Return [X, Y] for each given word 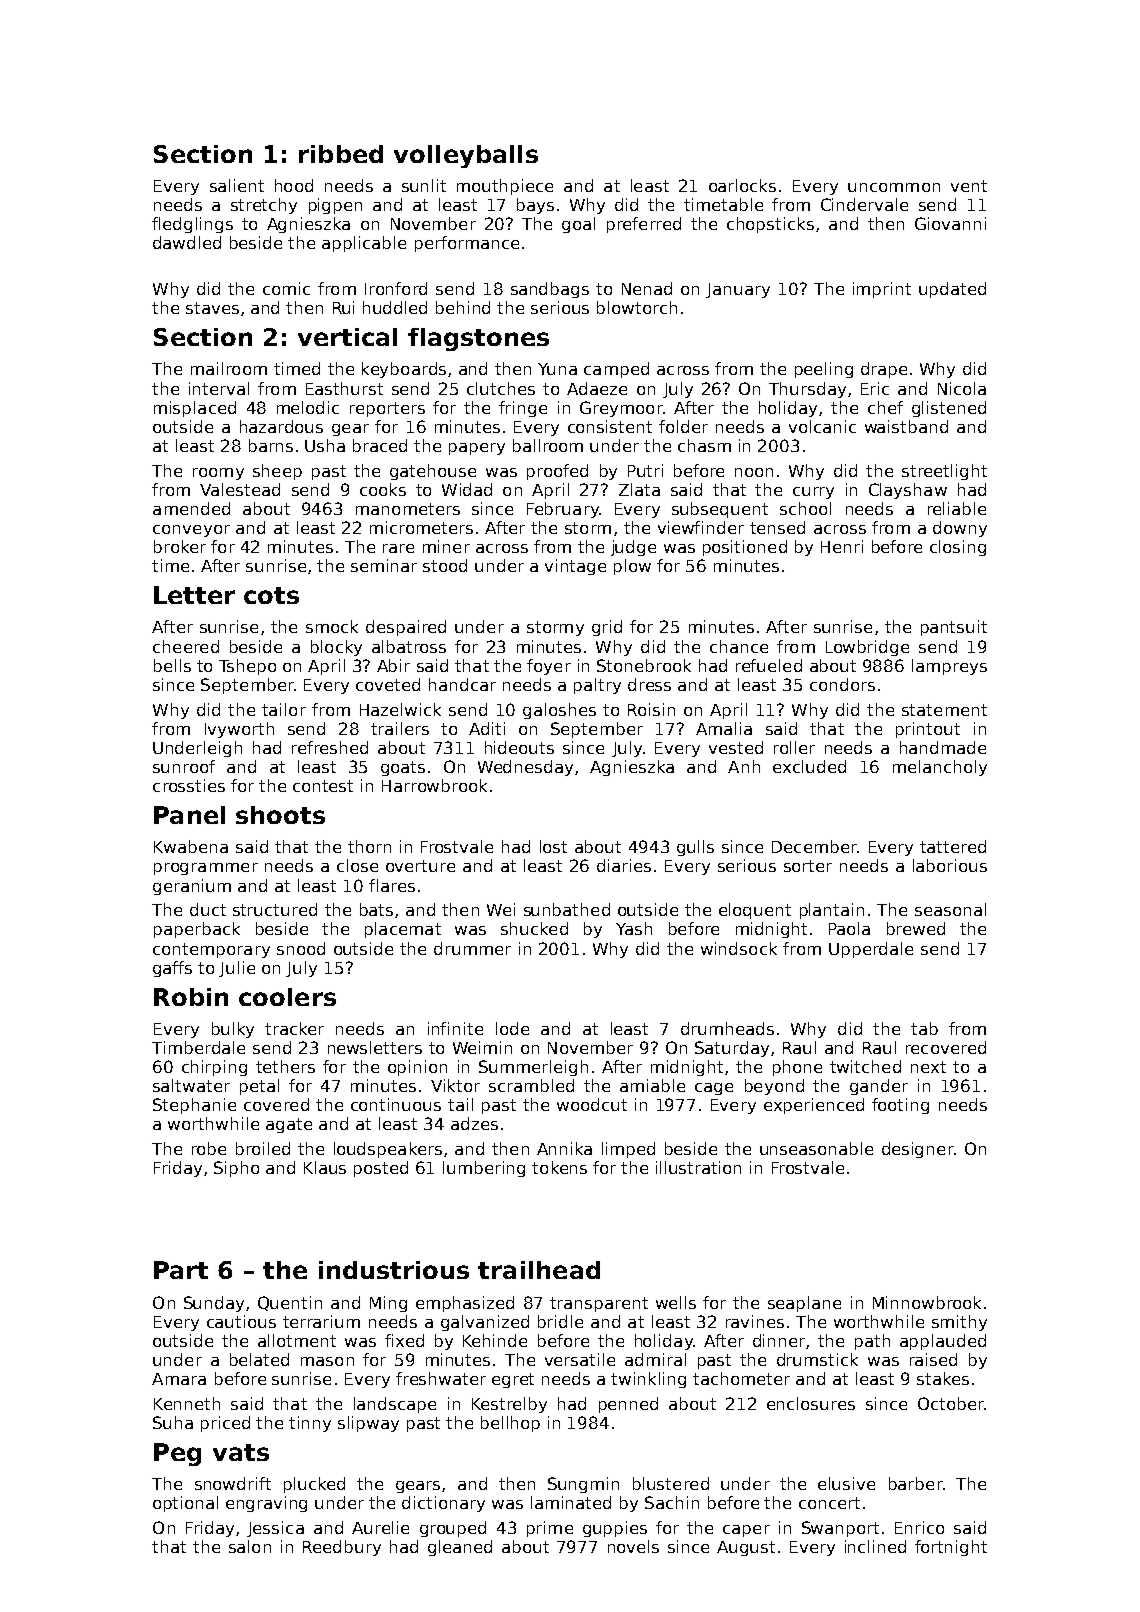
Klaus [325, 1167]
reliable [957, 508]
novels [633, 1546]
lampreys [949, 667]
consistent [610, 426]
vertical [347, 337]
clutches [501, 388]
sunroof [184, 766]
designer [918, 1150]
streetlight [944, 472]
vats [241, 1452]
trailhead [539, 1270]
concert [829, 1503]
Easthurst [344, 388]
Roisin [651, 709]
